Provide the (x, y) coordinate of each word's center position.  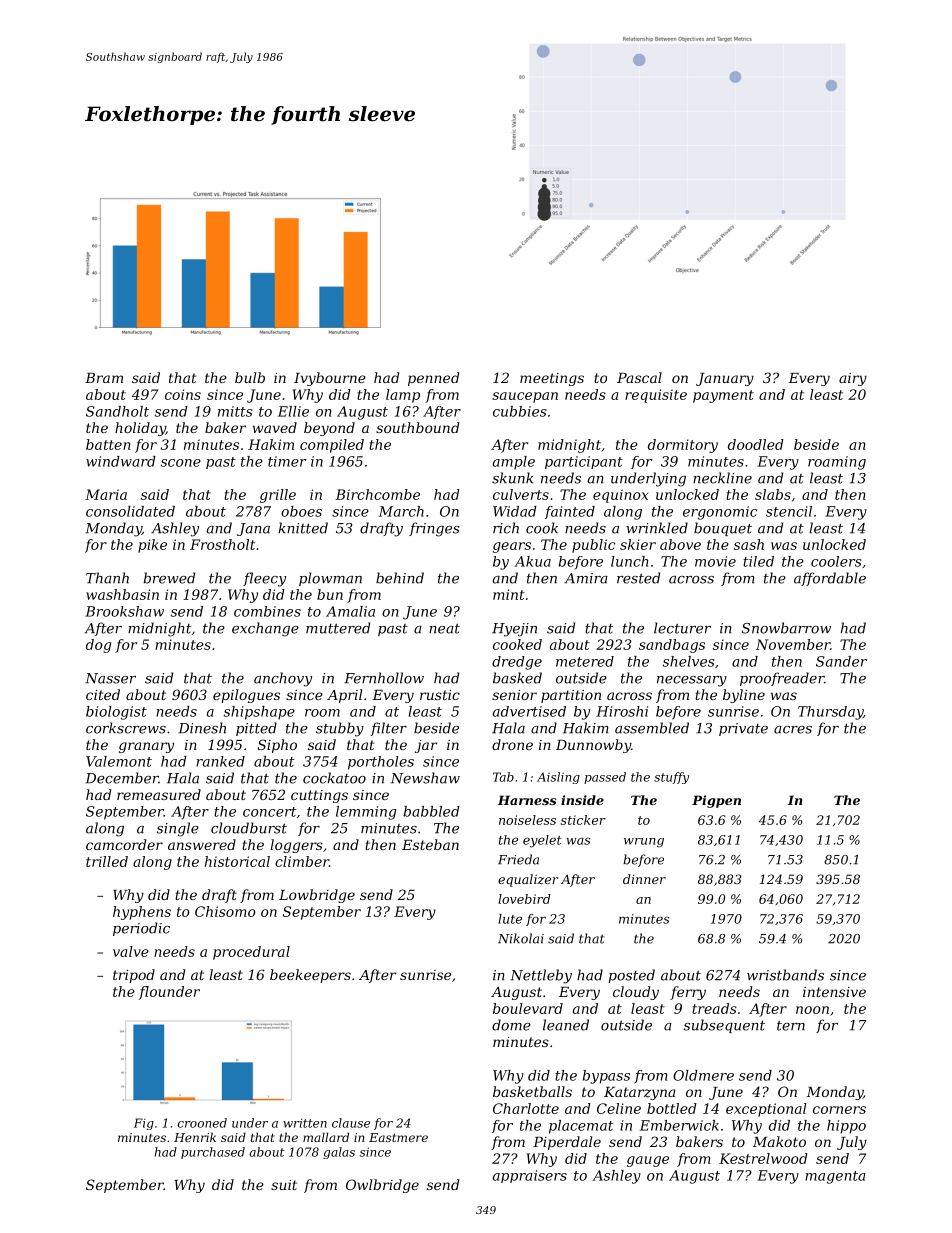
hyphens (142, 913)
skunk (512, 478)
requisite (656, 396)
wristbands (785, 975)
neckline (722, 478)
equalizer (528, 880)
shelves (689, 661)
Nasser (110, 678)
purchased (213, 1153)
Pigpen (716, 801)
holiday (140, 429)
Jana (253, 529)
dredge (517, 663)
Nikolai (521, 938)
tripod (134, 976)
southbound (417, 427)
